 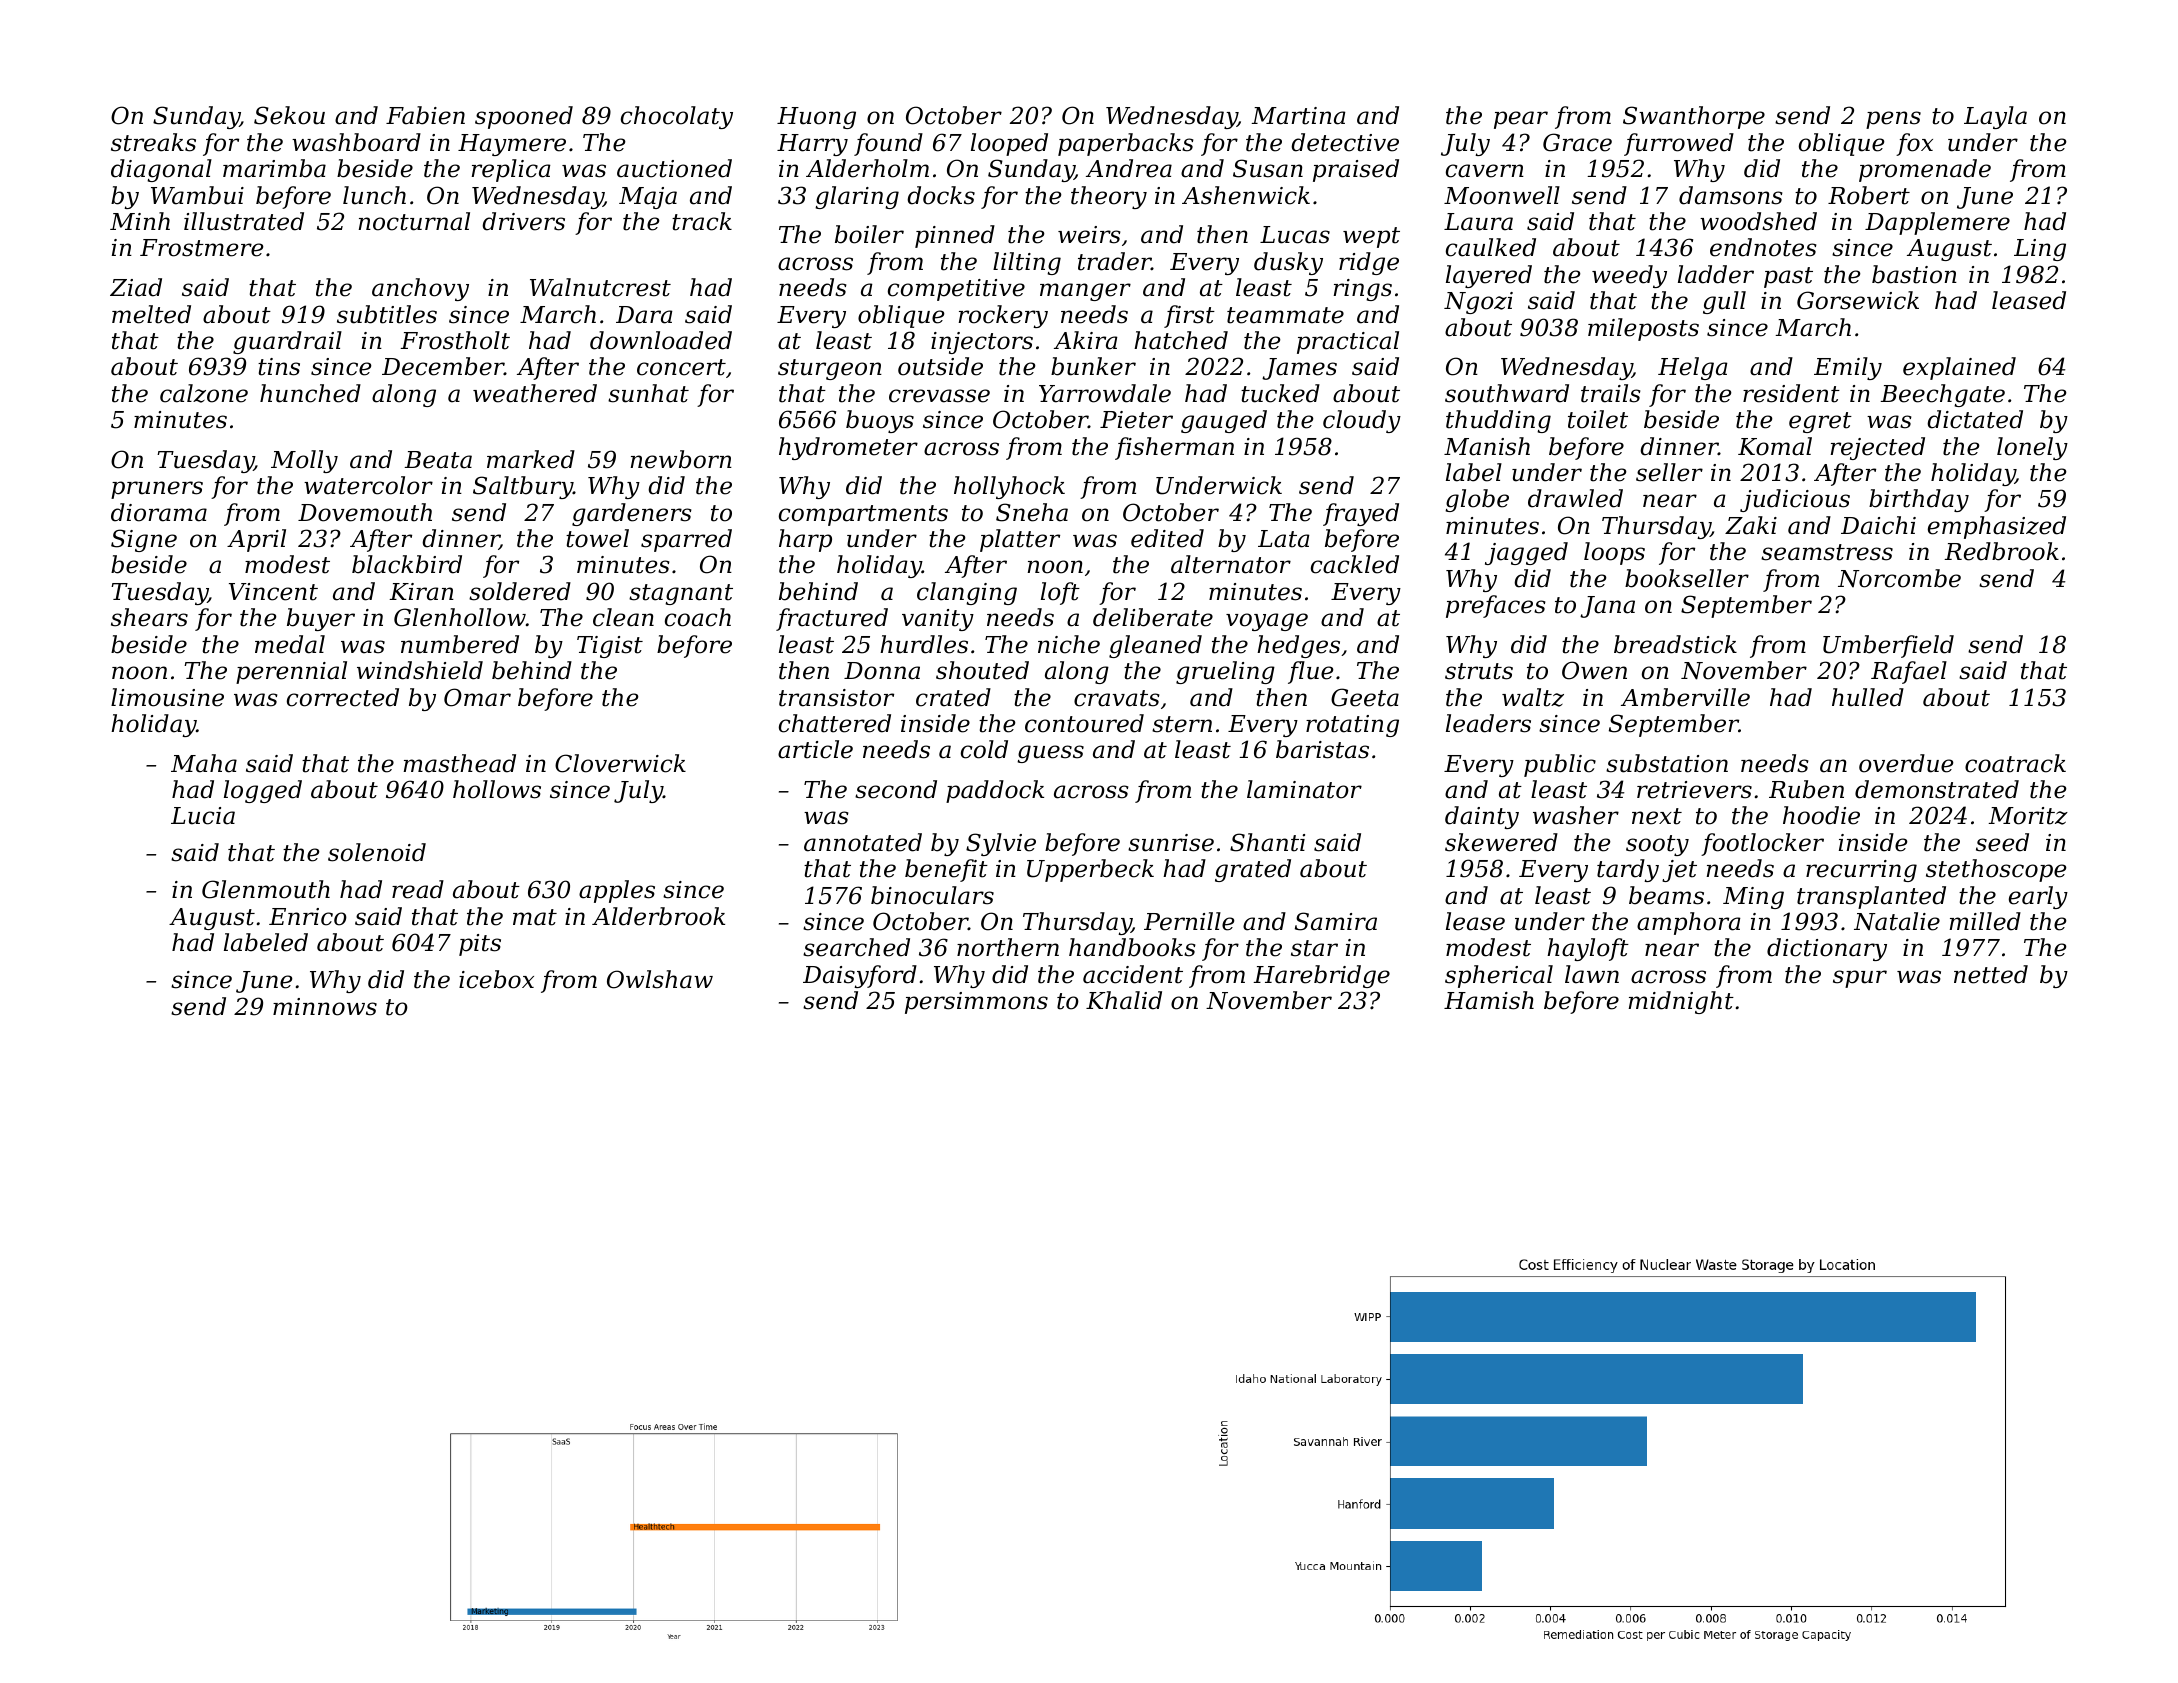 I want to click on hulled, so click(x=1868, y=697).
